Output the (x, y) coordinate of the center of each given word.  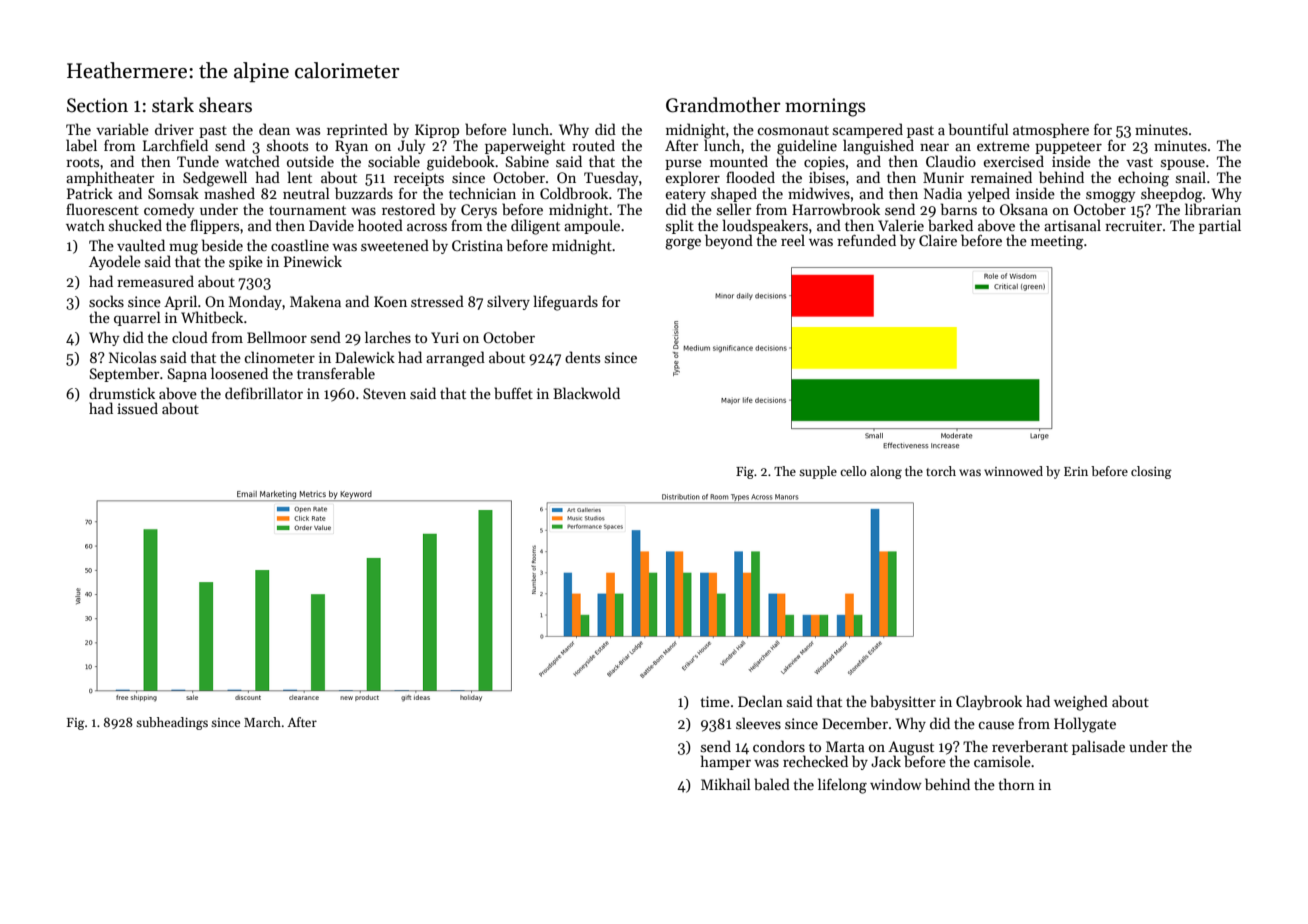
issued (137, 408)
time (715, 701)
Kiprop (437, 131)
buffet (513, 393)
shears (225, 105)
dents (582, 357)
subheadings (172, 723)
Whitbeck (212, 317)
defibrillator (264, 393)
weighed (1081, 703)
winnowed (1013, 471)
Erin (1076, 471)
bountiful (979, 129)
